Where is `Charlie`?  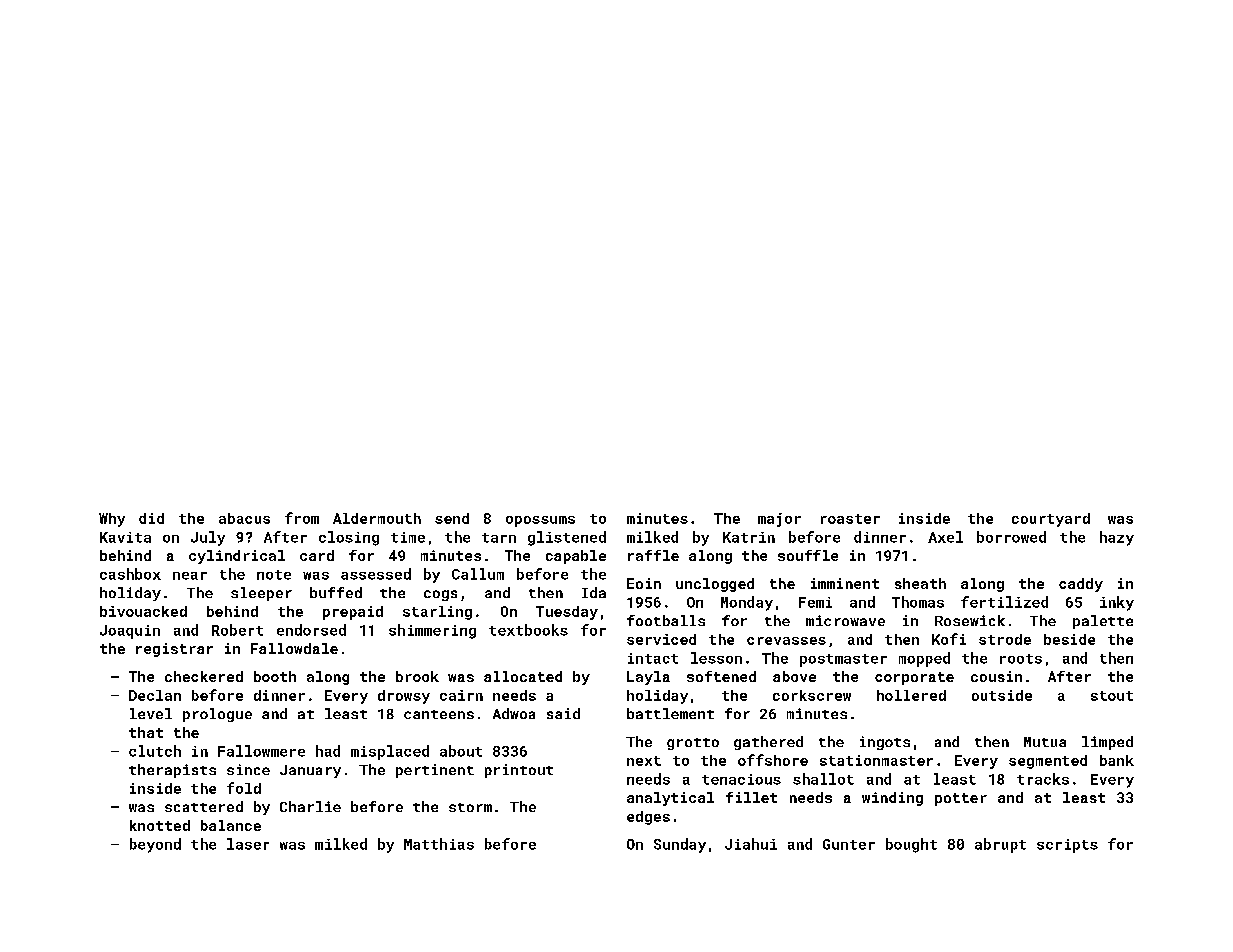
Charlie is located at coordinates (310, 806).
